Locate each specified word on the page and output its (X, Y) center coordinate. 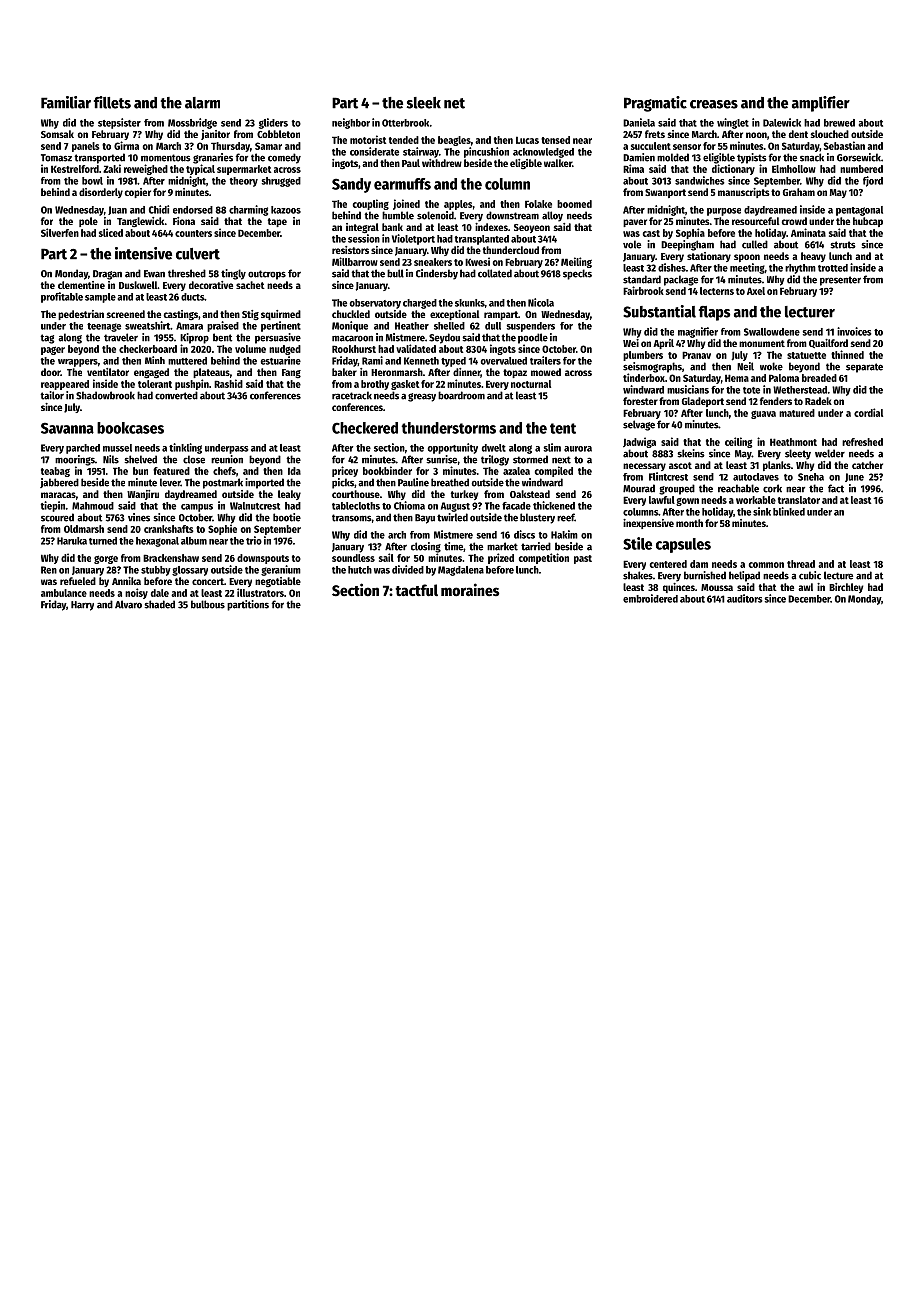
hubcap (868, 222)
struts (843, 245)
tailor (52, 395)
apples (458, 205)
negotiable (278, 582)
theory (244, 182)
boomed (574, 204)
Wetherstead (800, 390)
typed (453, 362)
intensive (143, 253)
